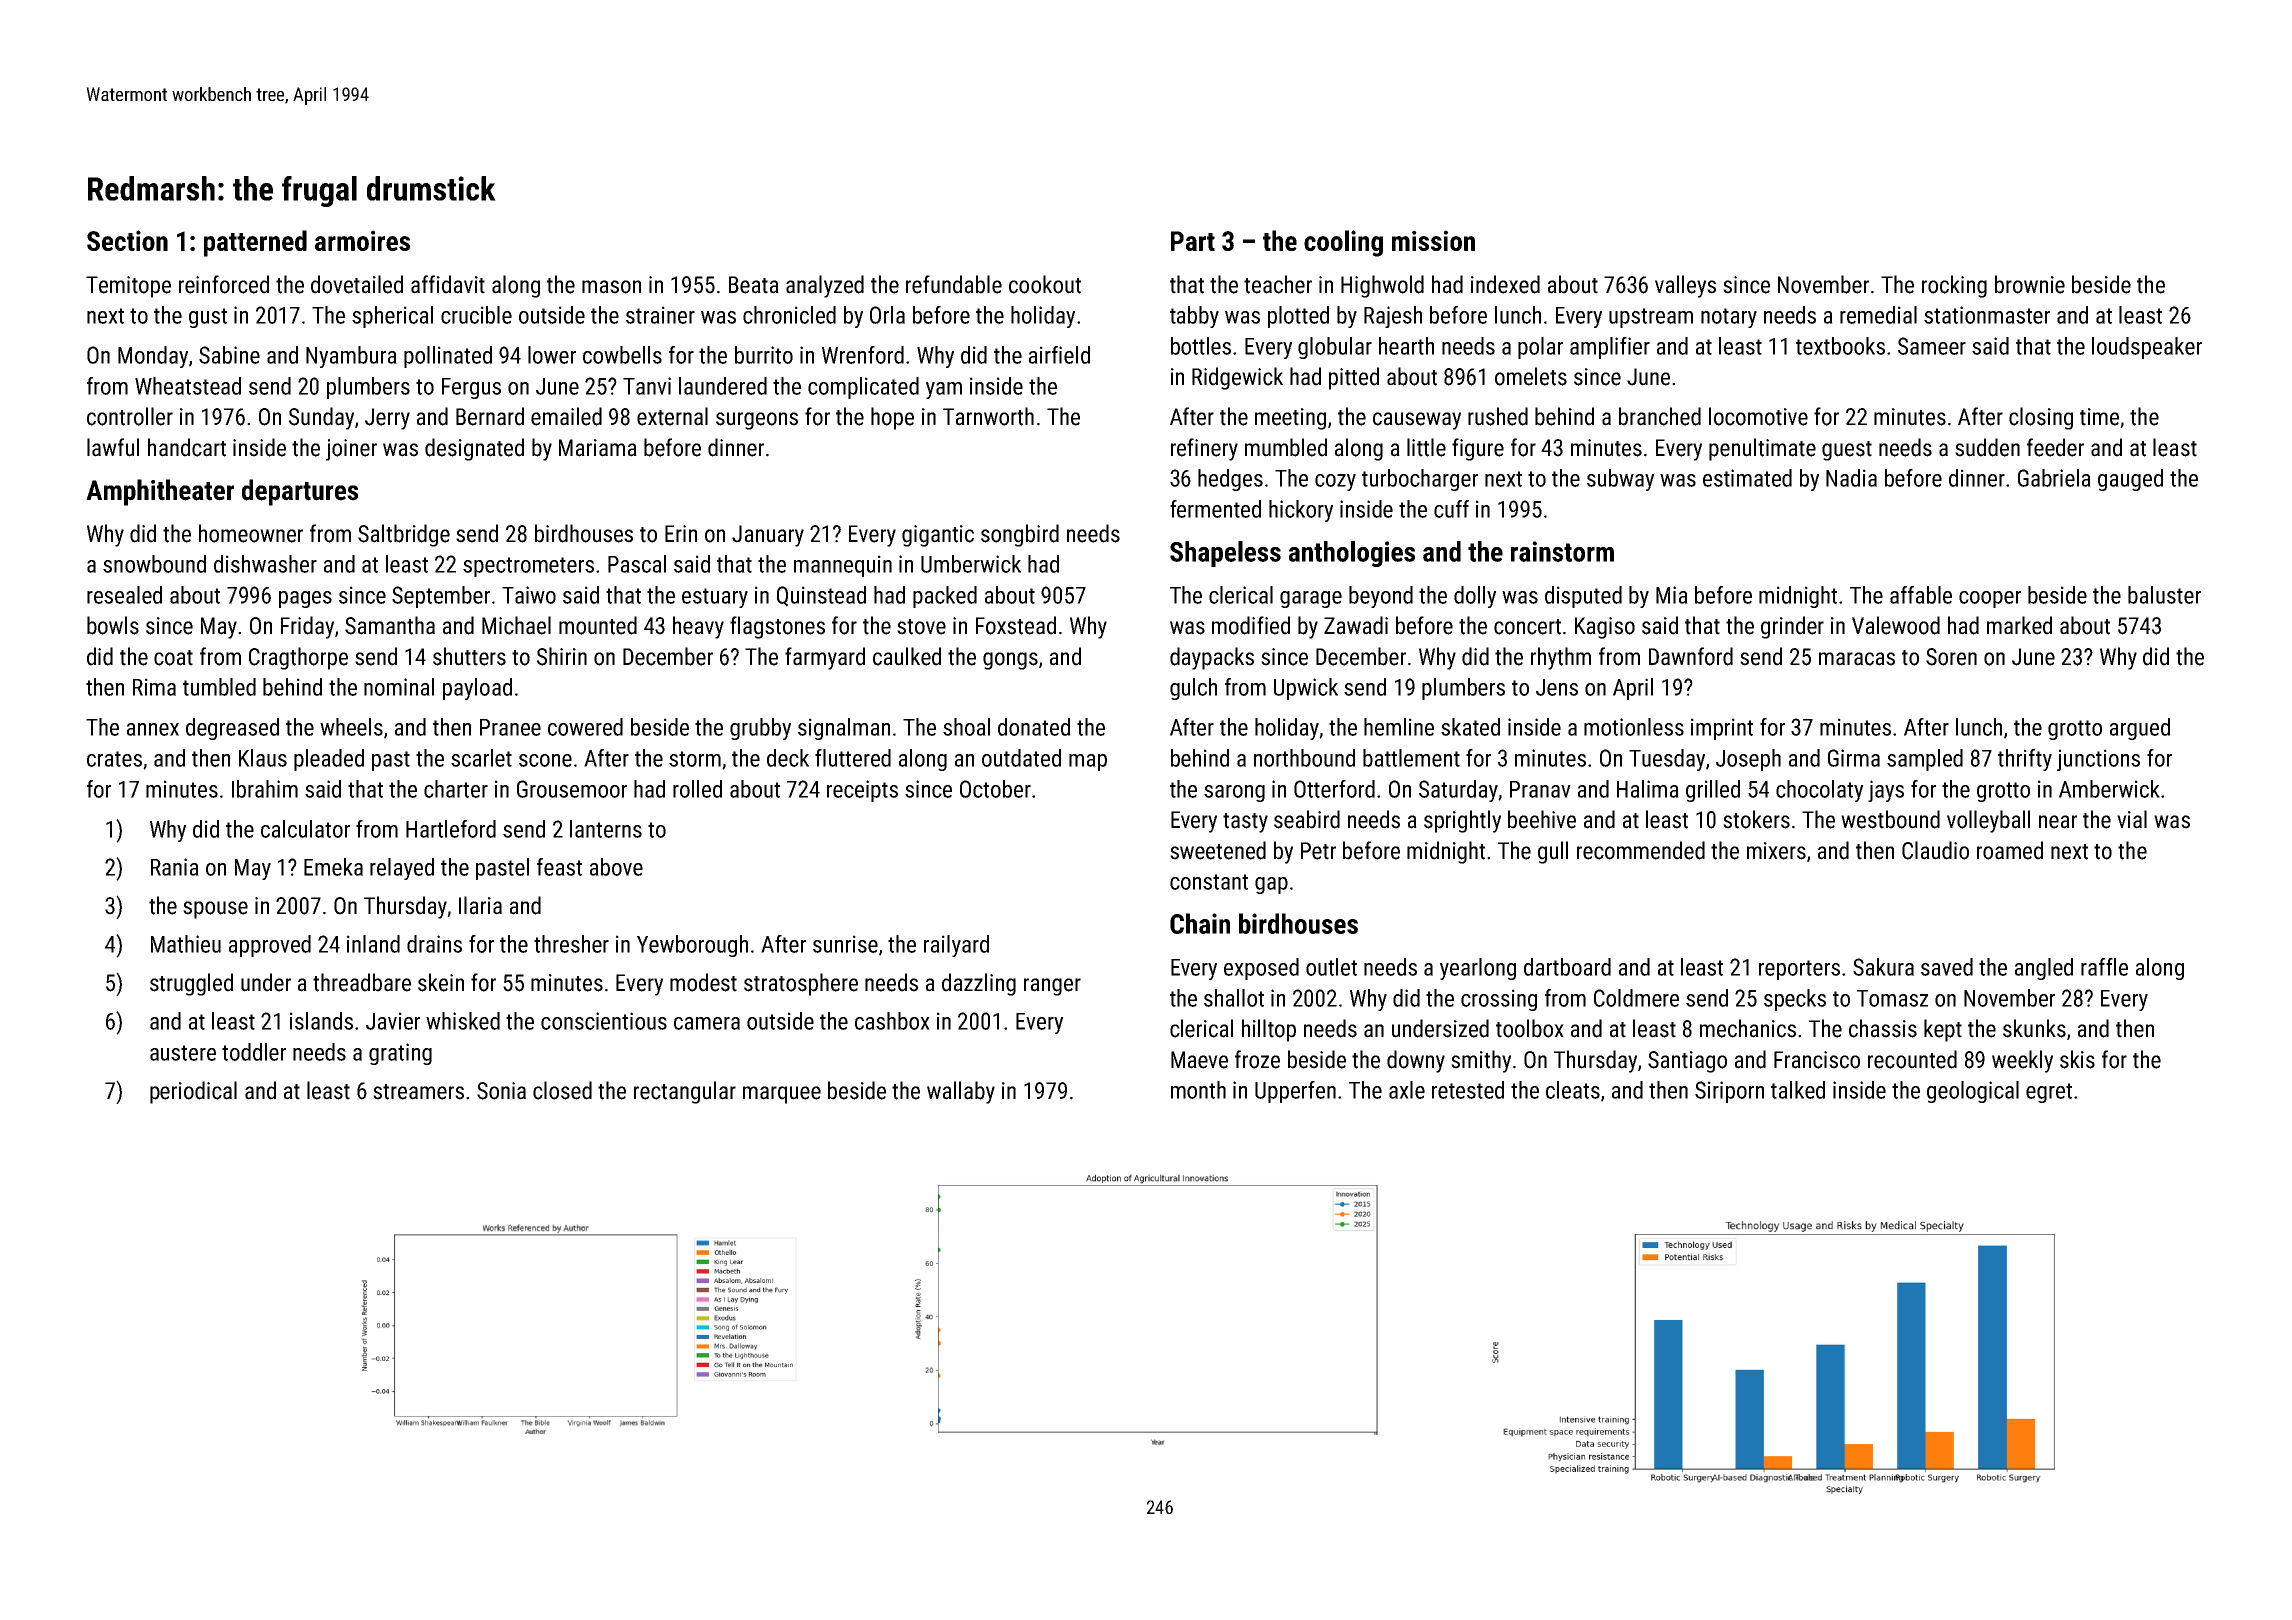  What do you see at coordinates (1890, 819) in the screenshot?
I see `westbound` at bounding box center [1890, 819].
